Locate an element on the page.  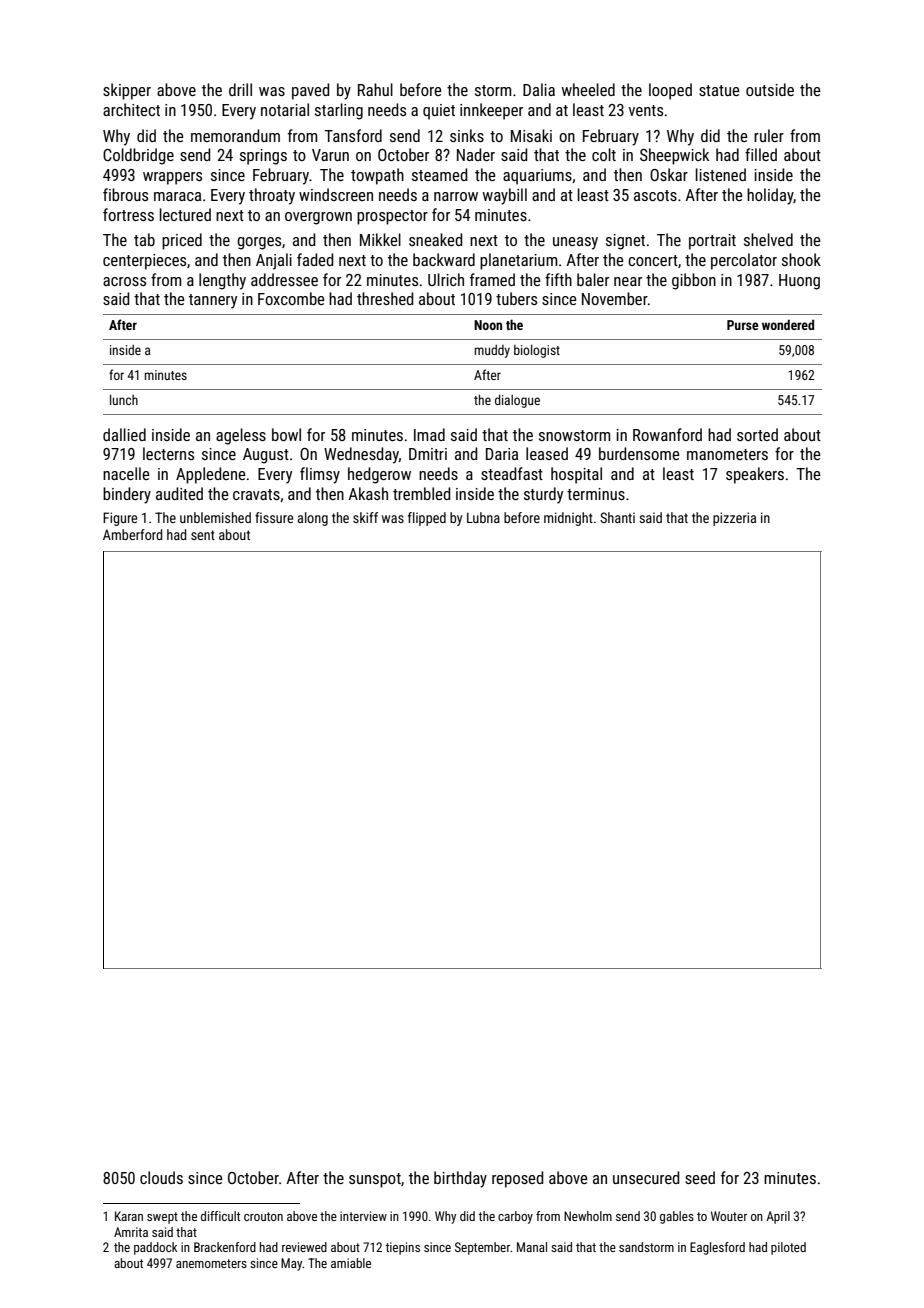
wondered is located at coordinates (788, 324).
